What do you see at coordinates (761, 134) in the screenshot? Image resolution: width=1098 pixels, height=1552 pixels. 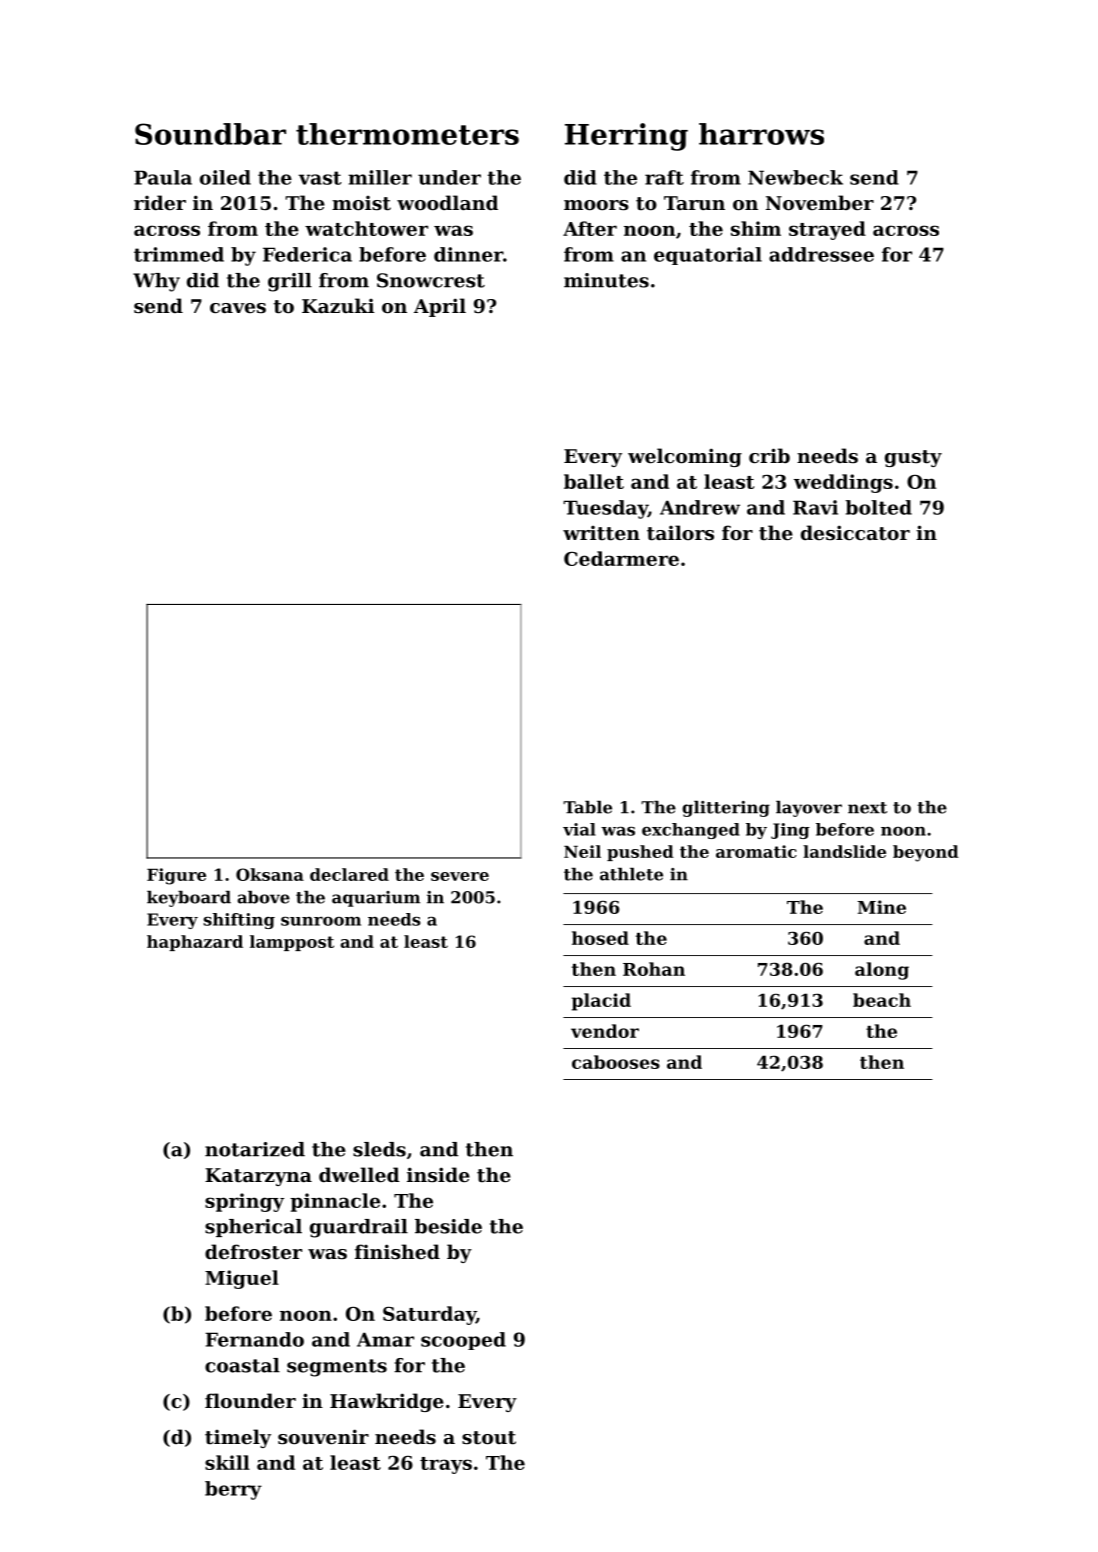 I see `harrows` at bounding box center [761, 134].
